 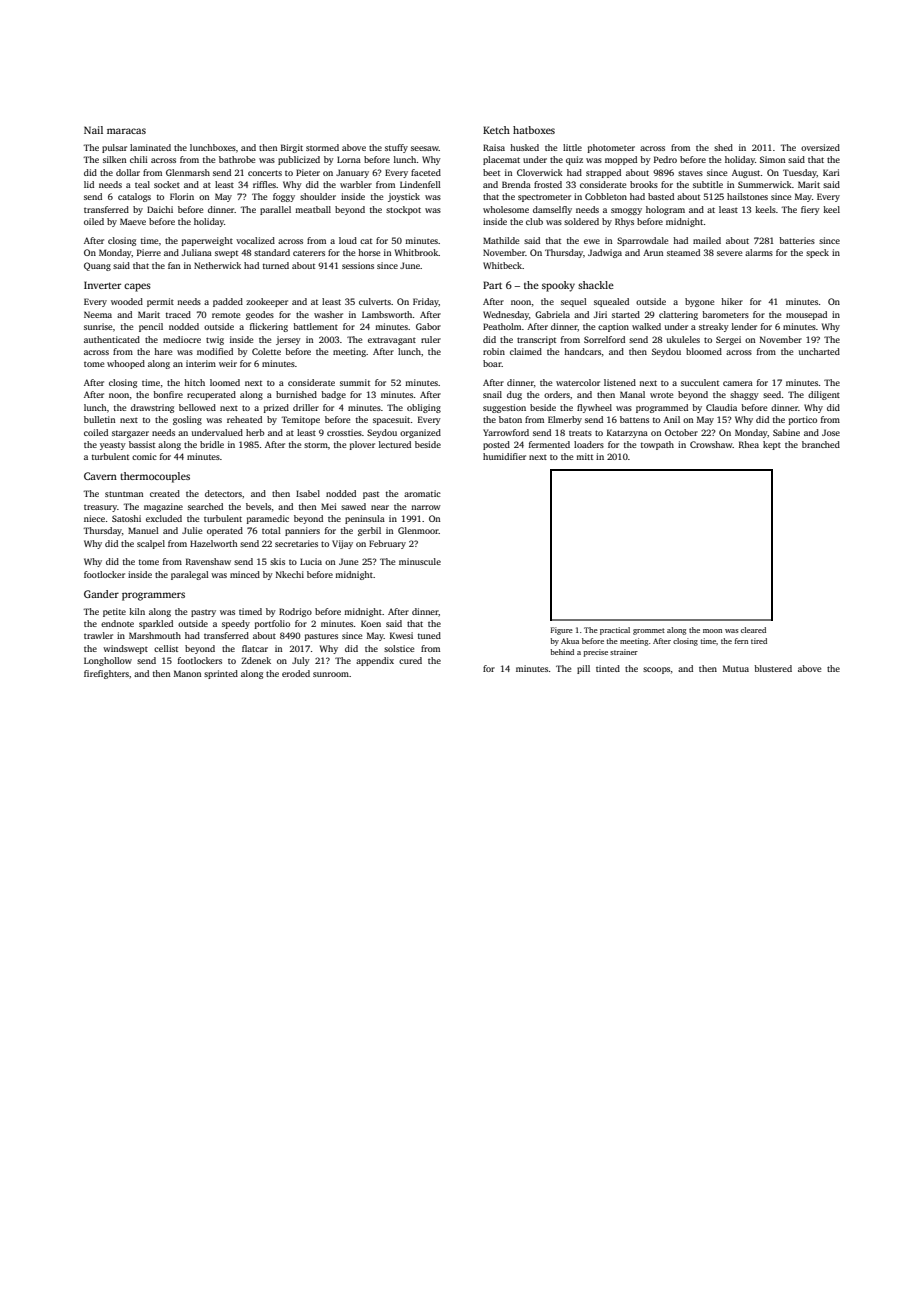 What do you see at coordinates (746, 173) in the image?
I see `August` at bounding box center [746, 173].
